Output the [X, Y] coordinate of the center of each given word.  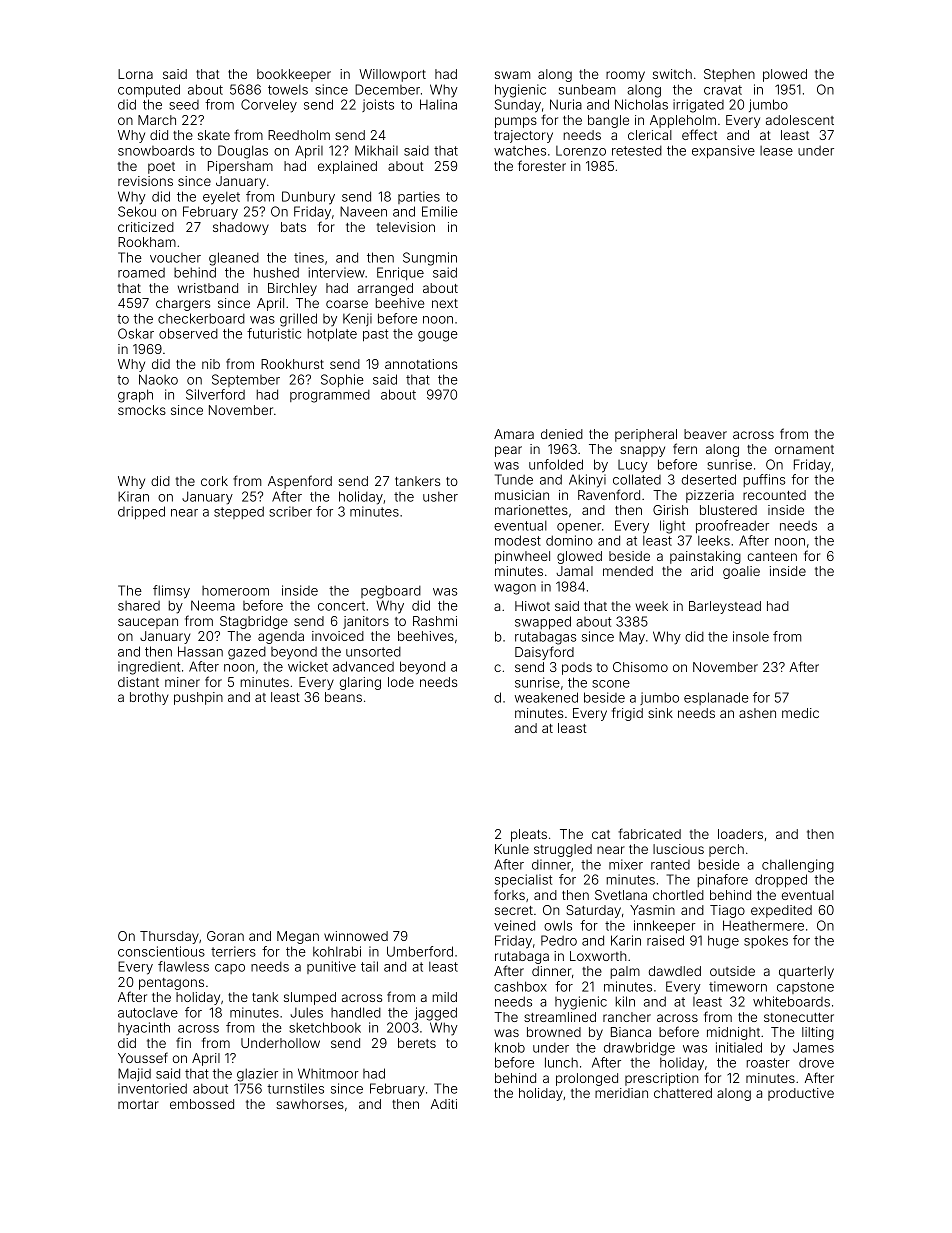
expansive [723, 151]
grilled [298, 320]
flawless [183, 966]
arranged [385, 289]
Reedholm [299, 135]
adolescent [800, 120]
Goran [225, 936]
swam [512, 75]
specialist [523, 881]
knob [510, 1047]
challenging [798, 866]
